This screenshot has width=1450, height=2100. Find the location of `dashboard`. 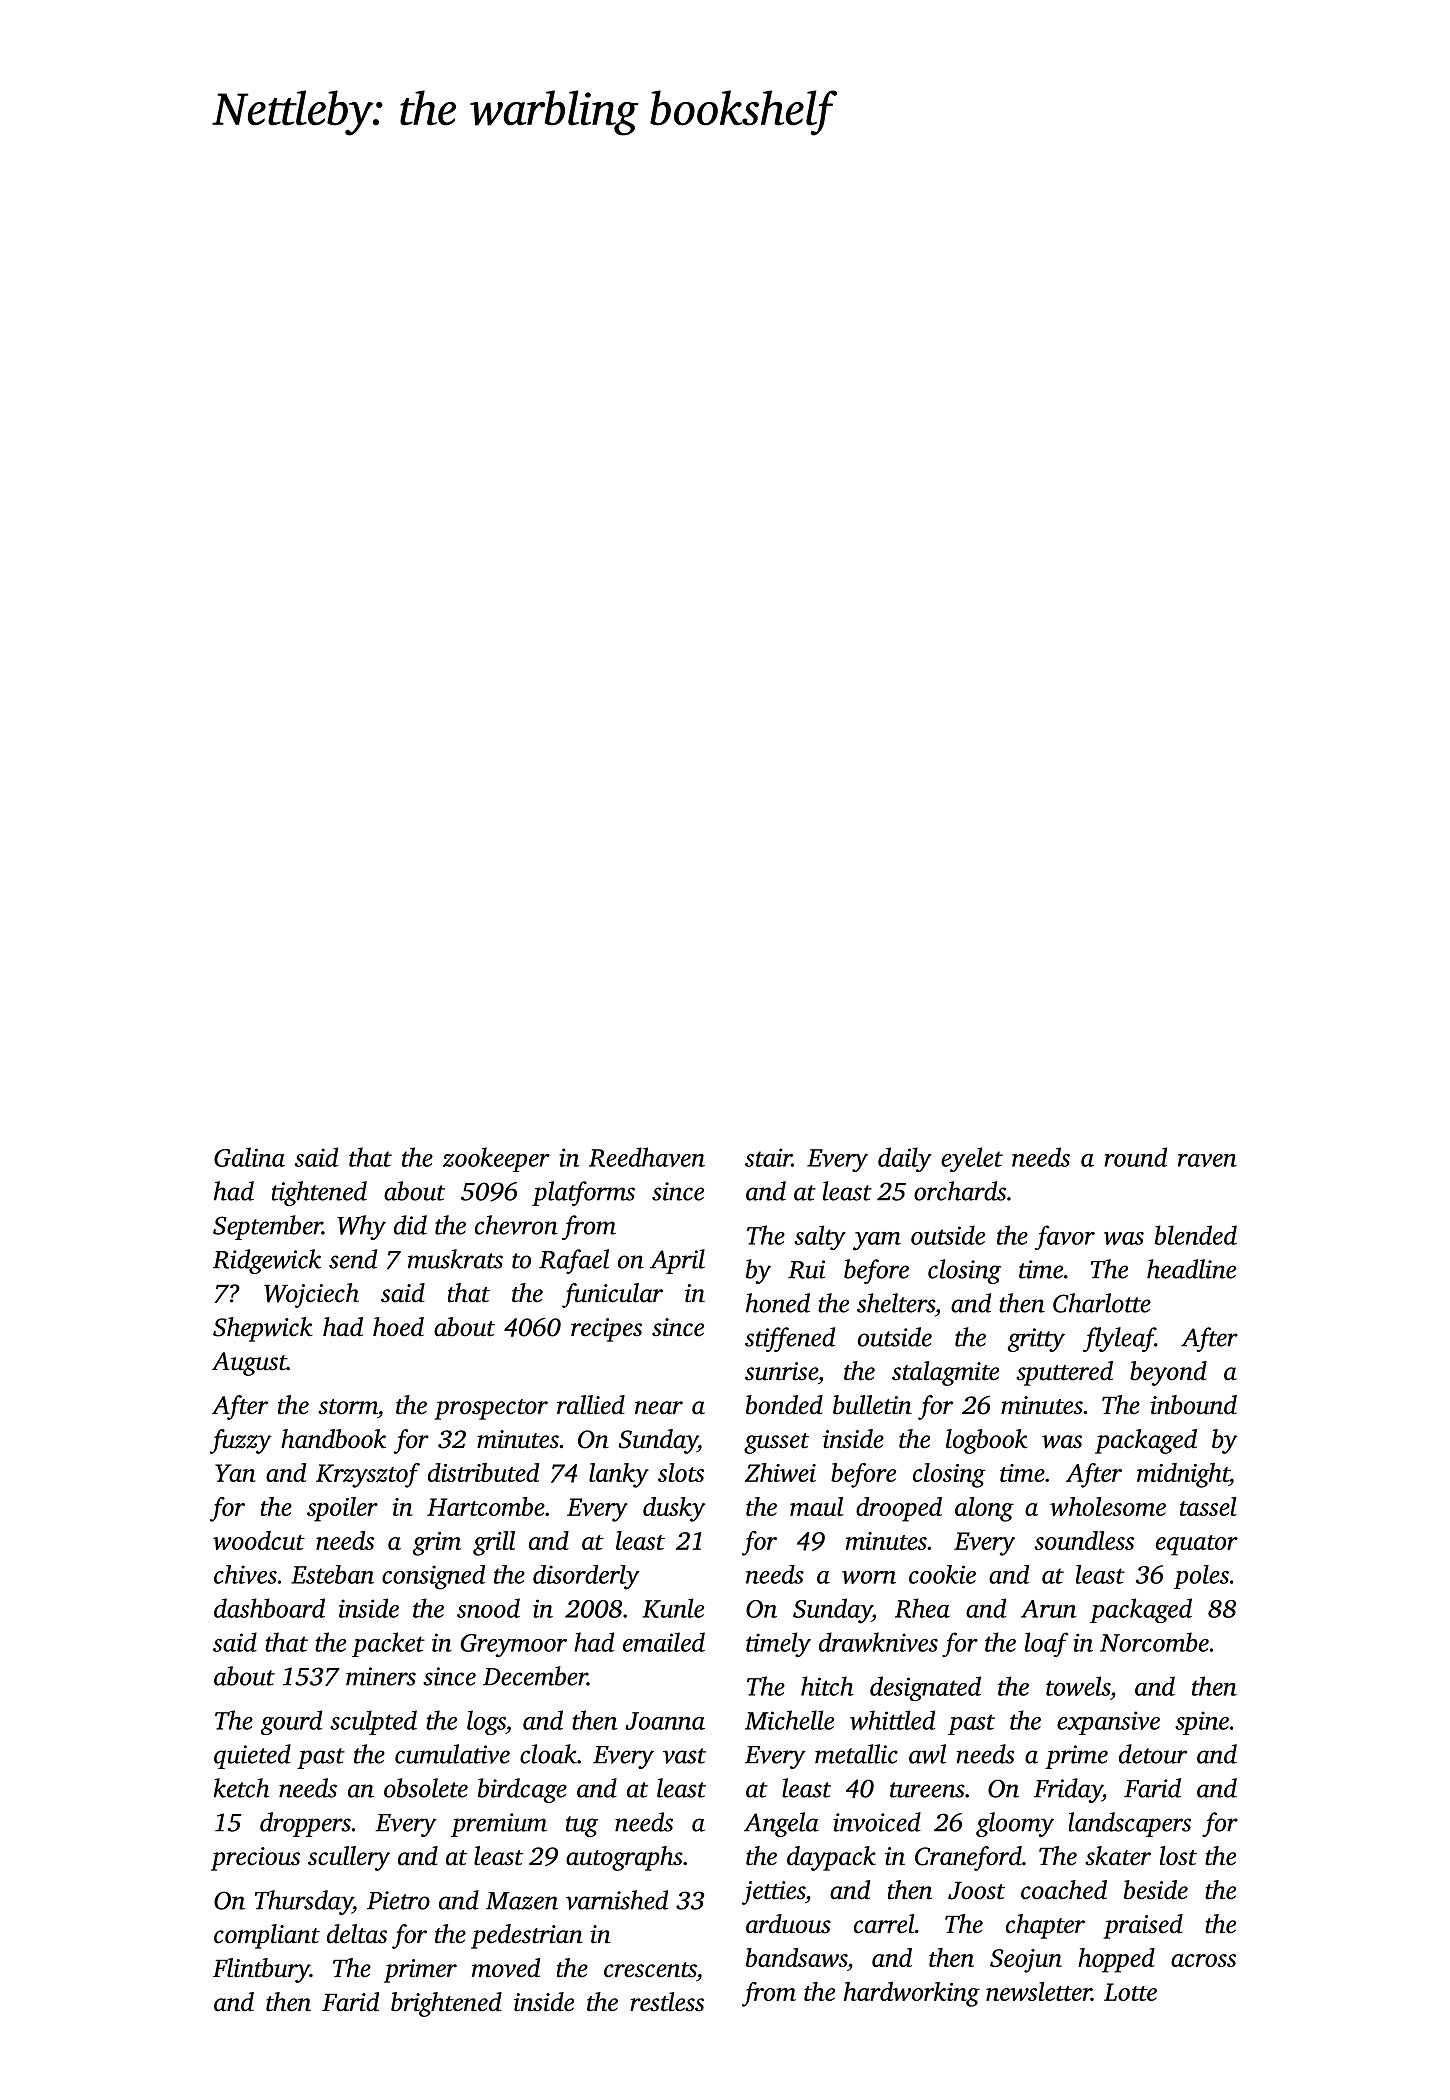

dashboard is located at coordinates (269, 1608).
